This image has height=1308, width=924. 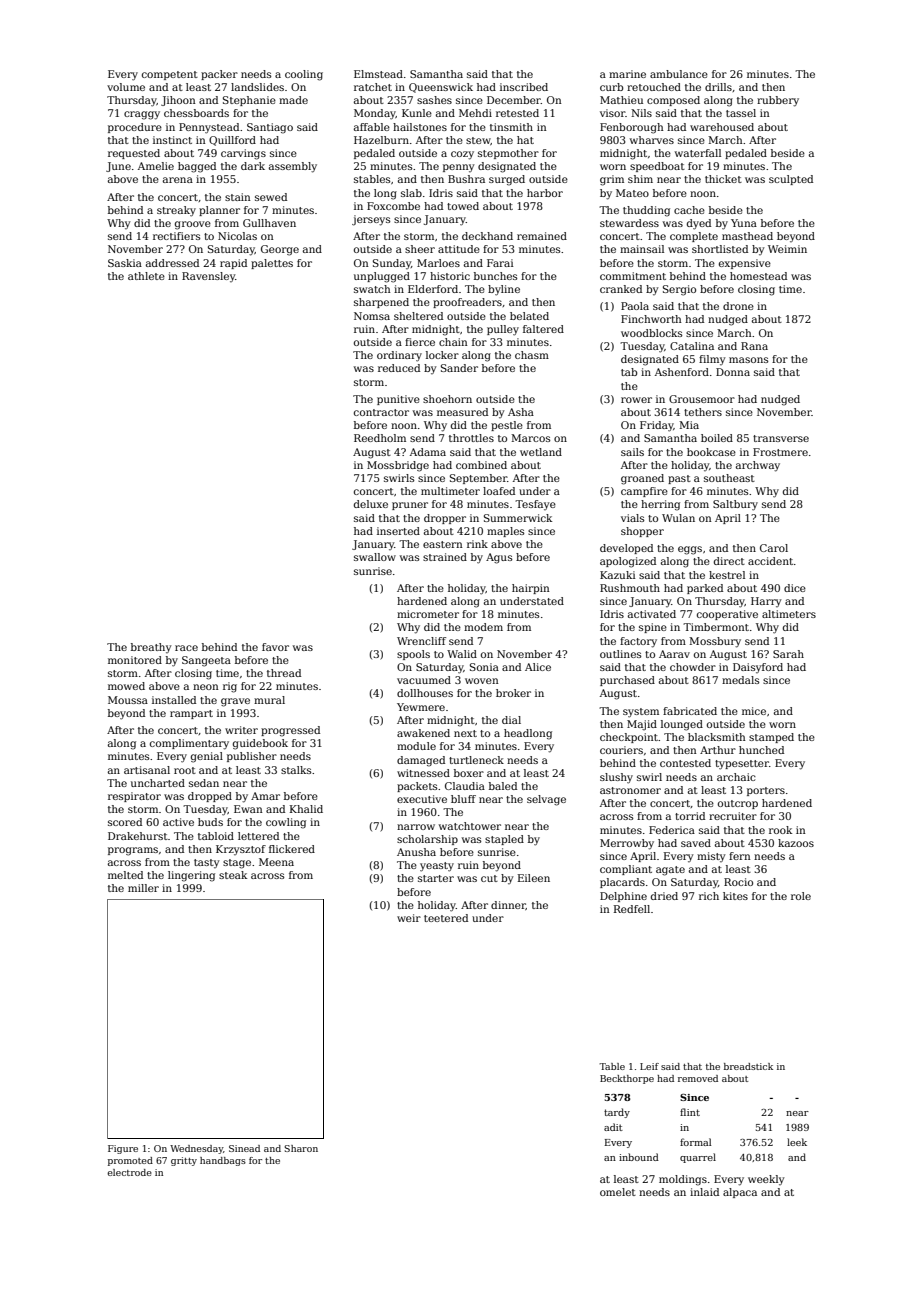 I want to click on alpaca, so click(x=740, y=1193).
